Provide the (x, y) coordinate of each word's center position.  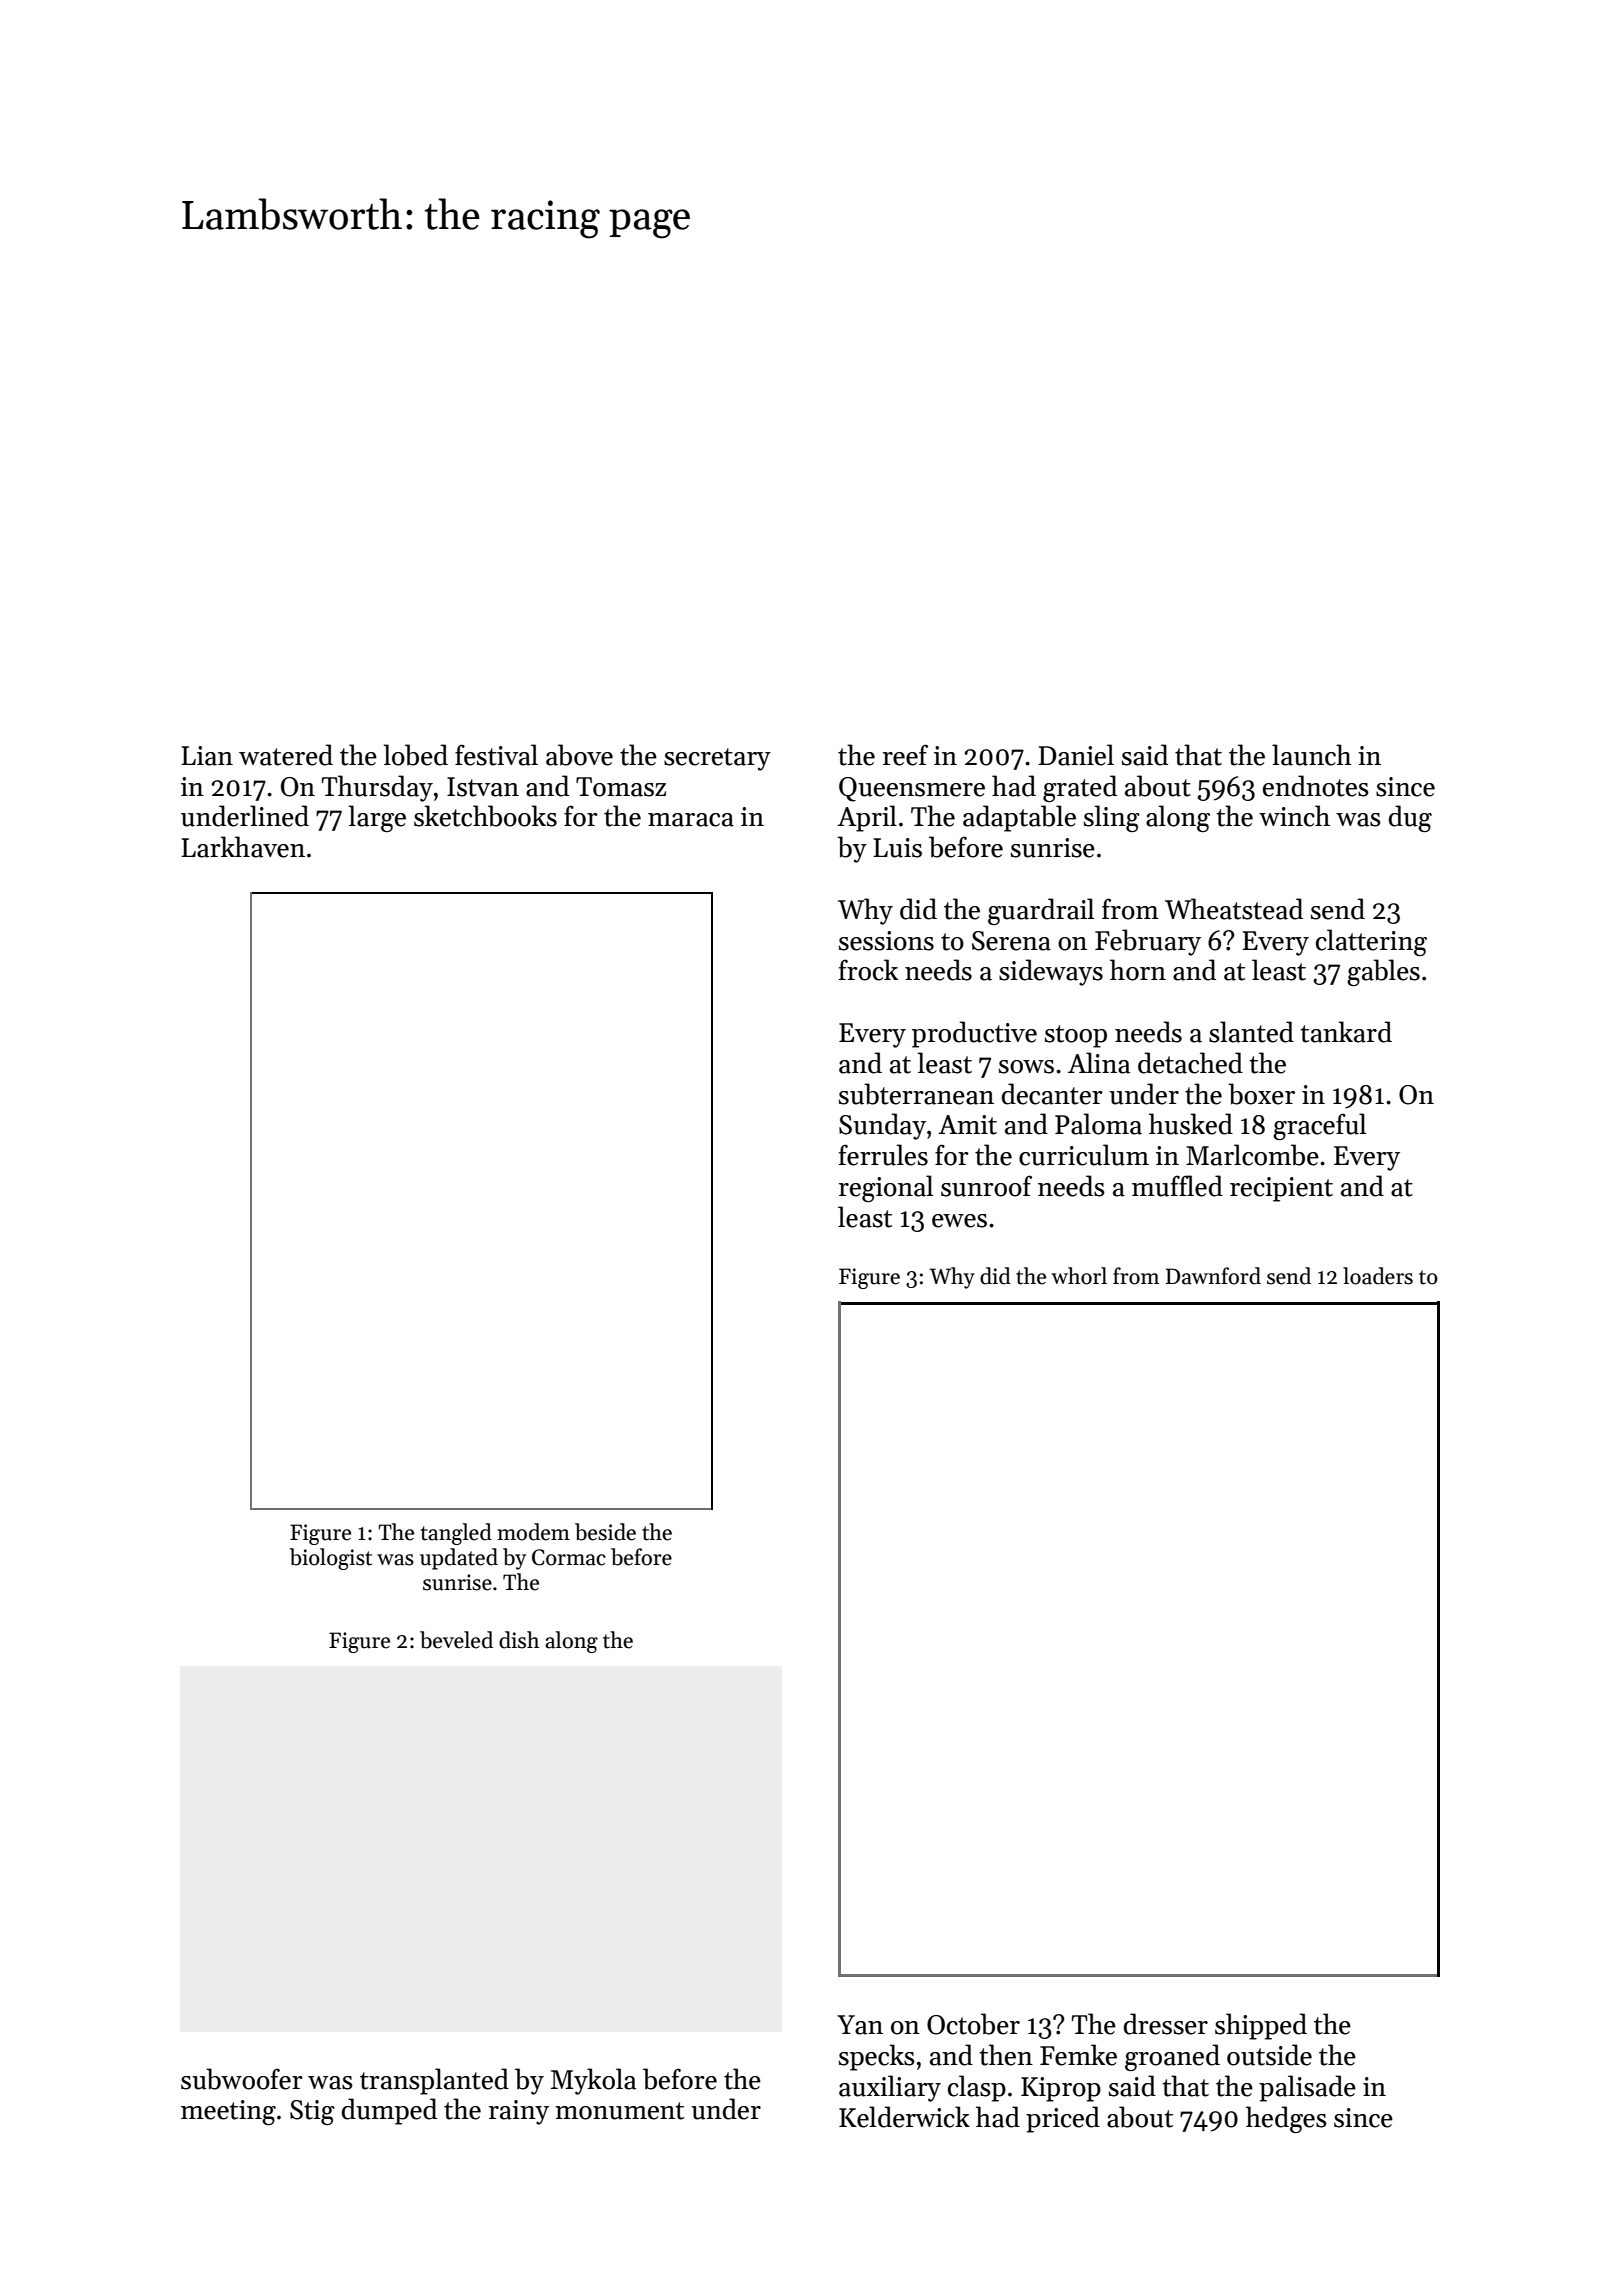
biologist (331, 1559)
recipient (1281, 1189)
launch (1312, 755)
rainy (519, 2112)
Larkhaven (243, 847)
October (973, 2024)
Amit (967, 1125)
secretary (717, 759)
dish (519, 1640)
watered (286, 755)
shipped (1261, 2026)
